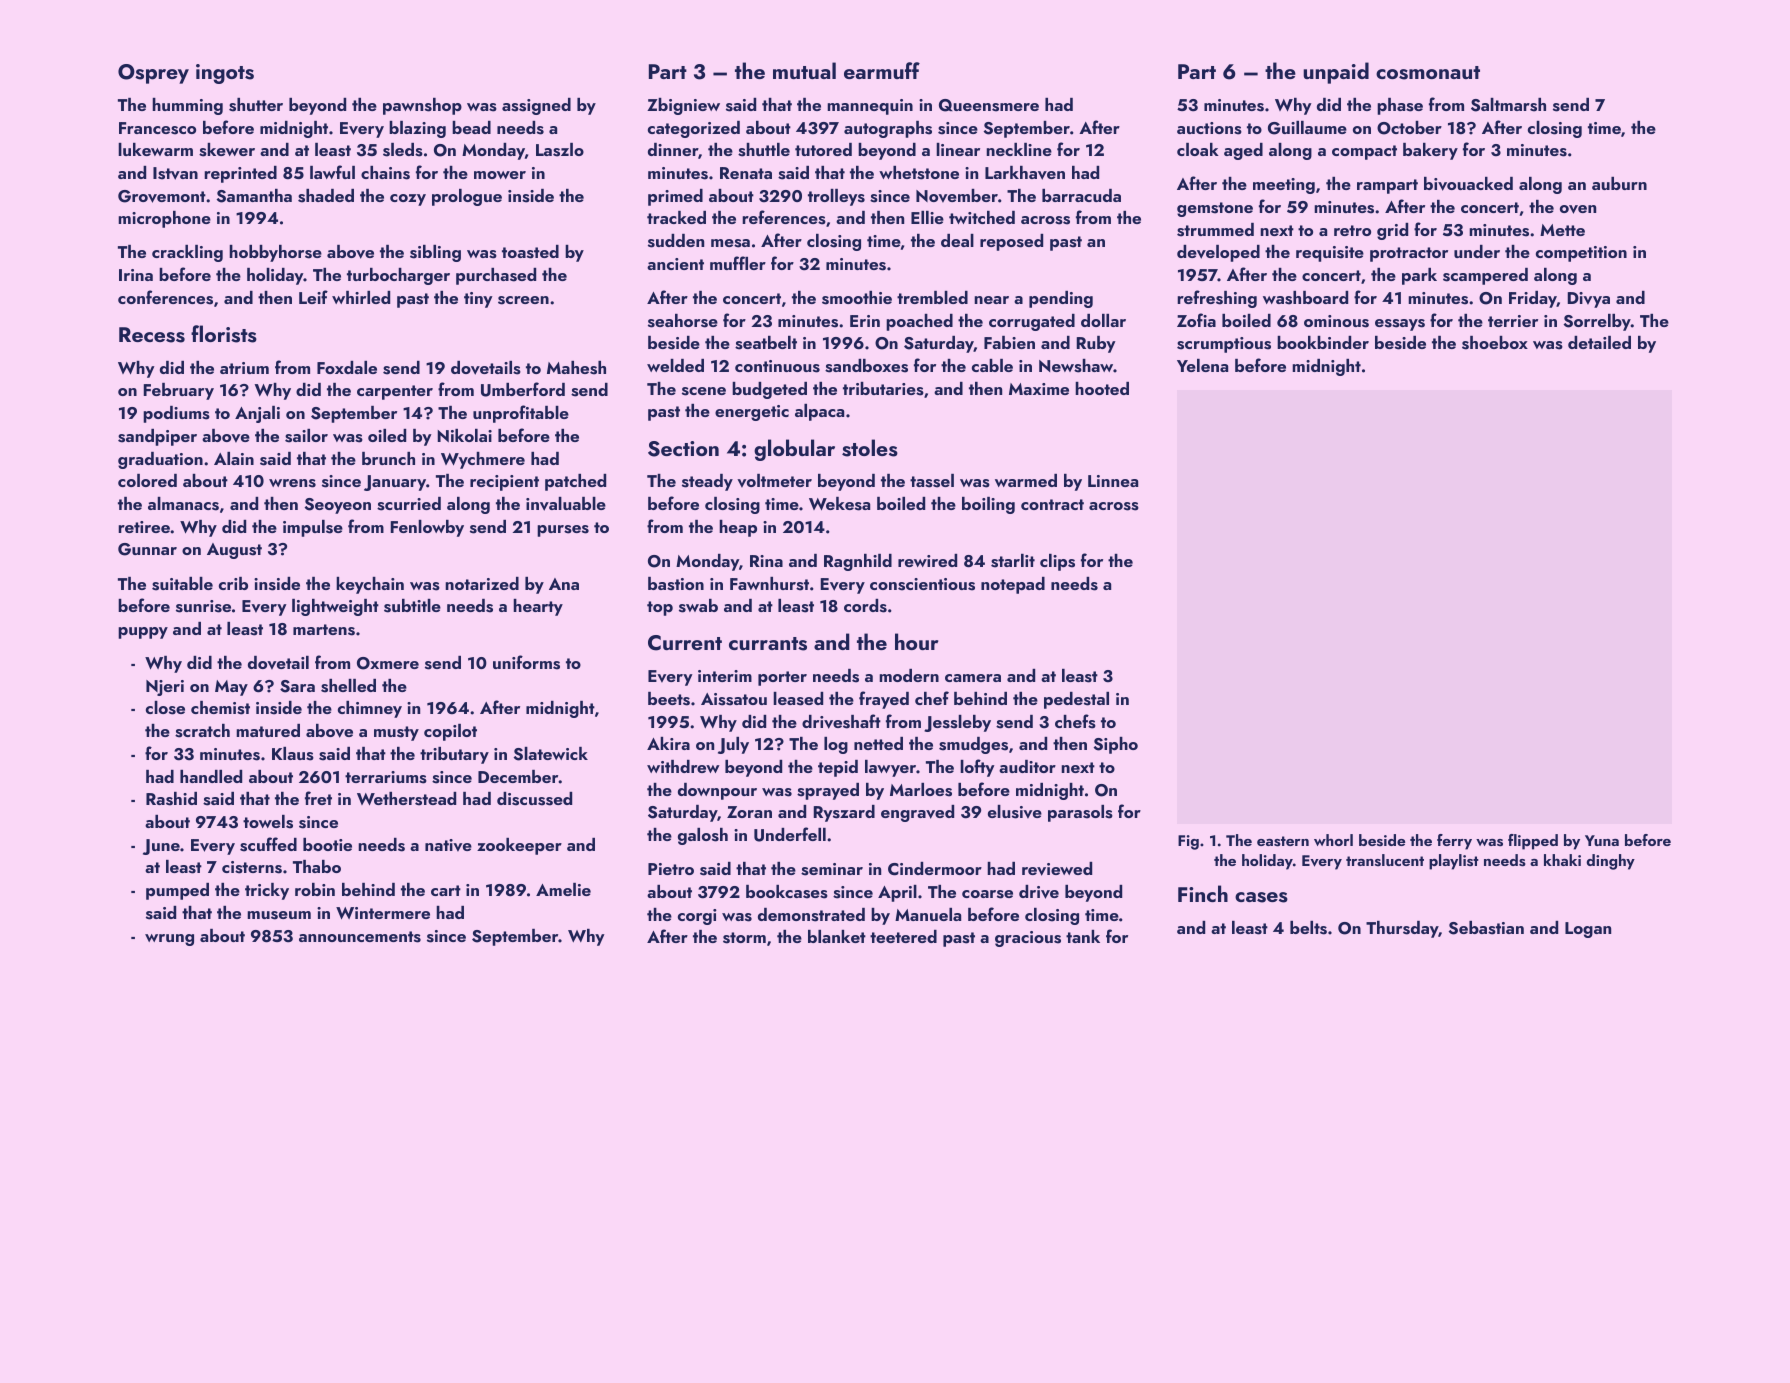 The height and width of the page is (1383, 1790). What do you see at coordinates (882, 70) in the page?
I see `earmuff` at bounding box center [882, 70].
